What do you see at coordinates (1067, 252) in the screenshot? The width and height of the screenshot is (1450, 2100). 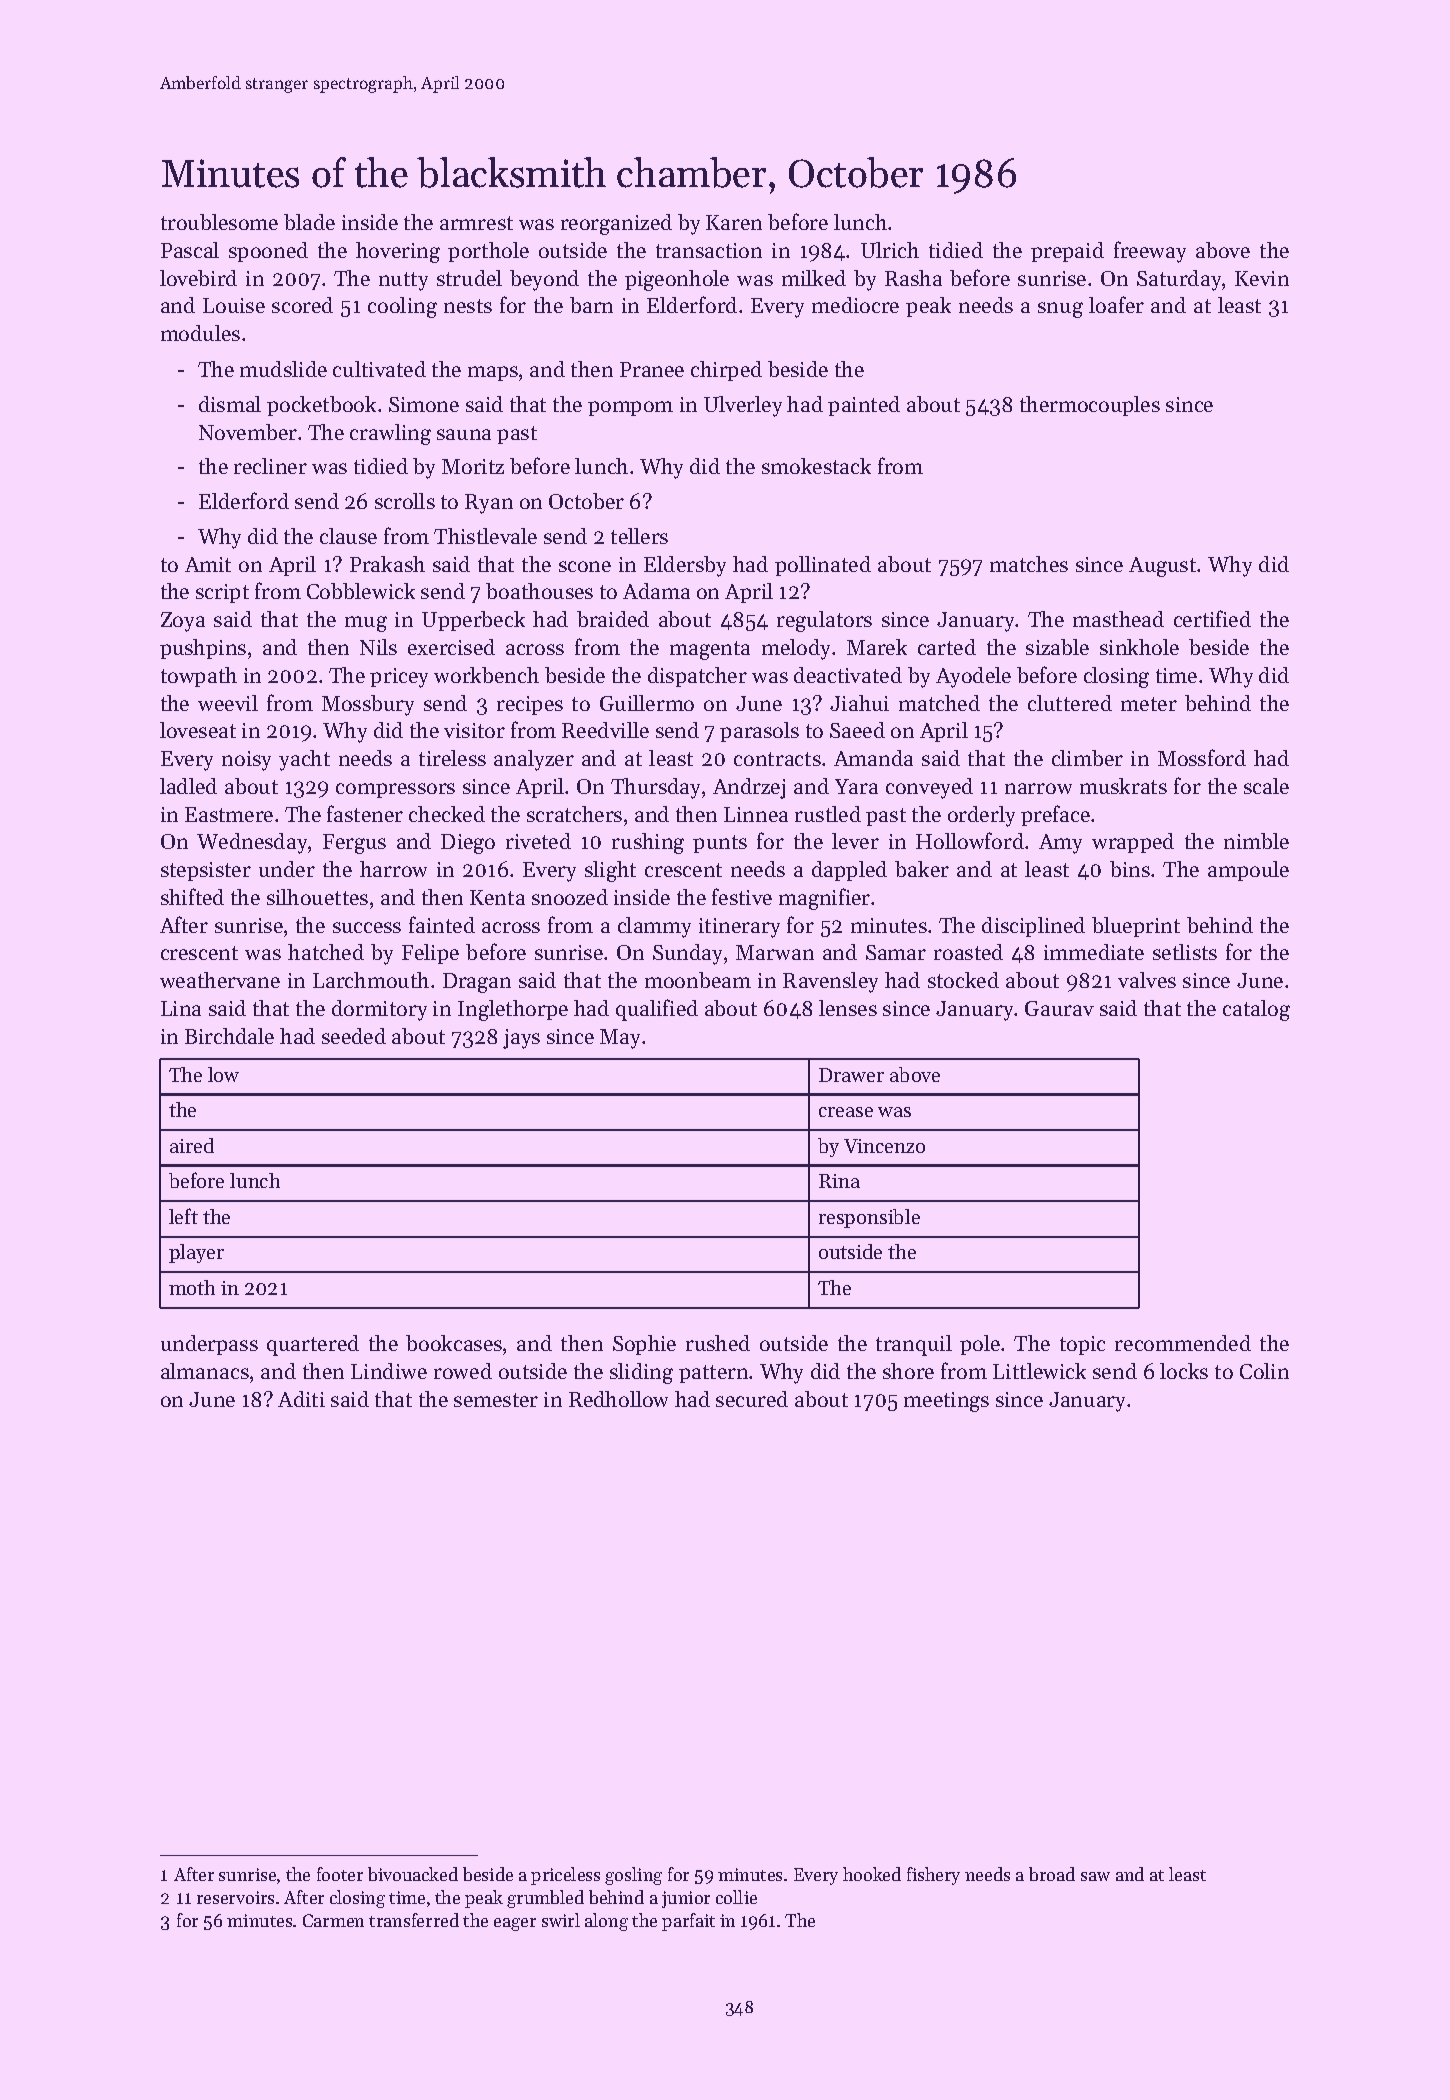 I see `prepaid` at bounding box center [1067, 252].
